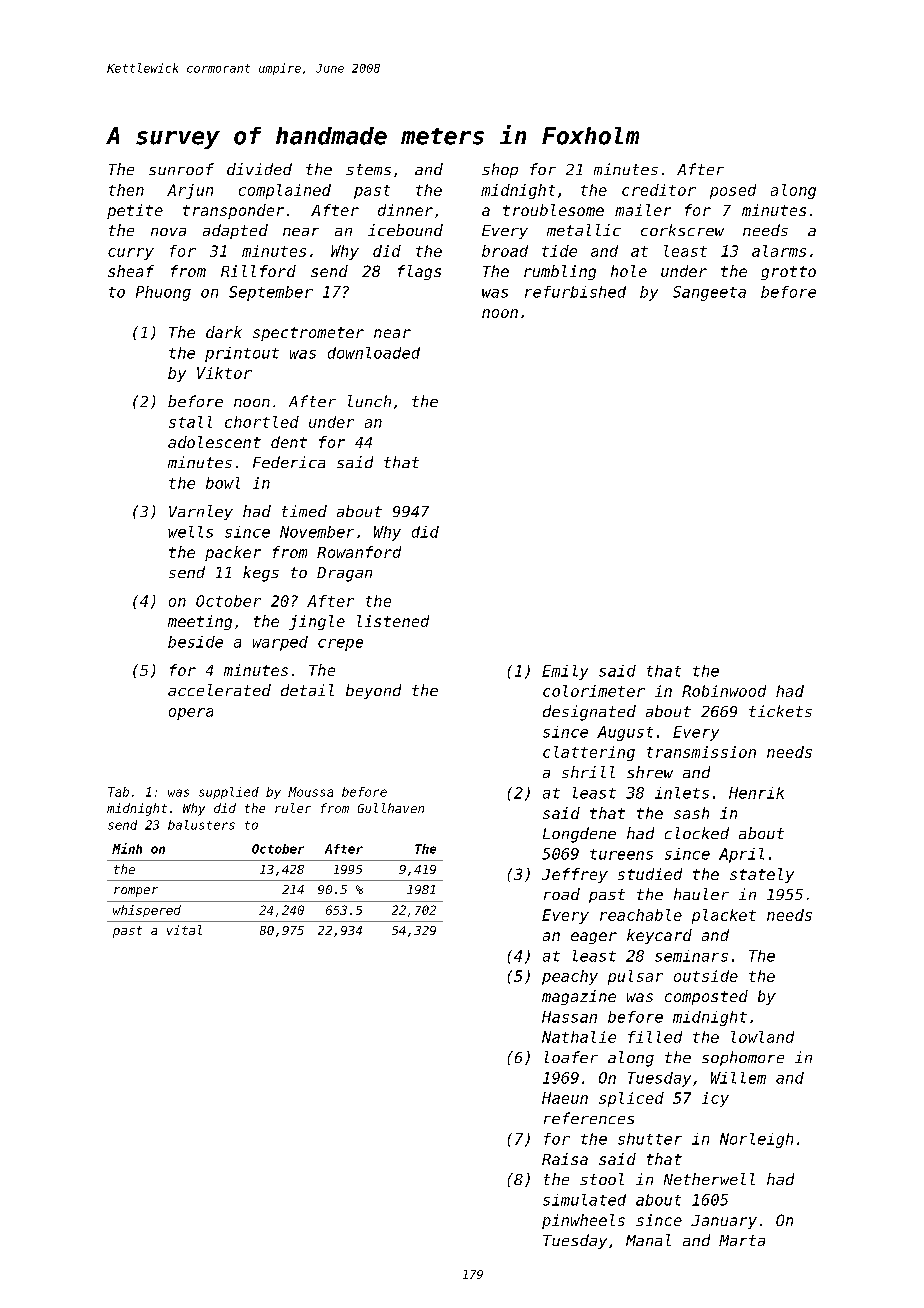 The width and height of the image is (924, 1308). I want to click on Phuong, so click(163, 293).
